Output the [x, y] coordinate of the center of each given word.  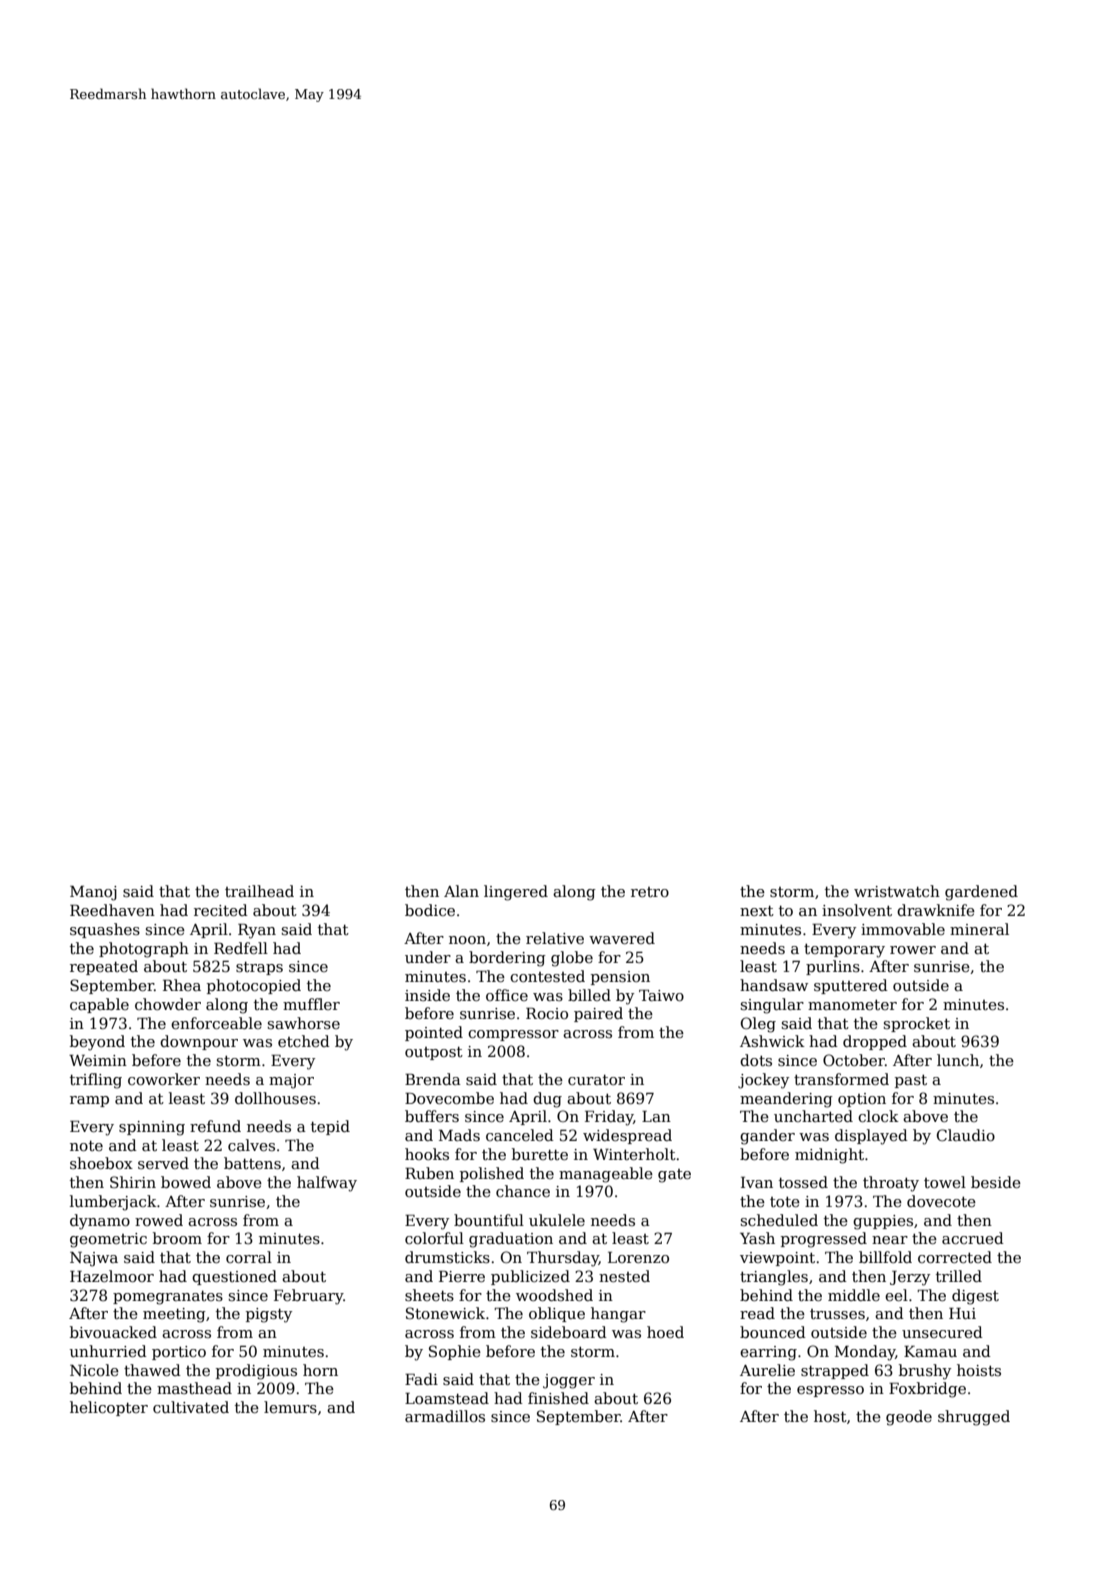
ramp [89, 1101]
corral [249, 1257]
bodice [430, 910]
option [862, 1100]
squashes [105, 930]
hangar [618, 1315]
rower [913, 950]
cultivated [191, 1407]
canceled [520, 1135]
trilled [959, 1276]
